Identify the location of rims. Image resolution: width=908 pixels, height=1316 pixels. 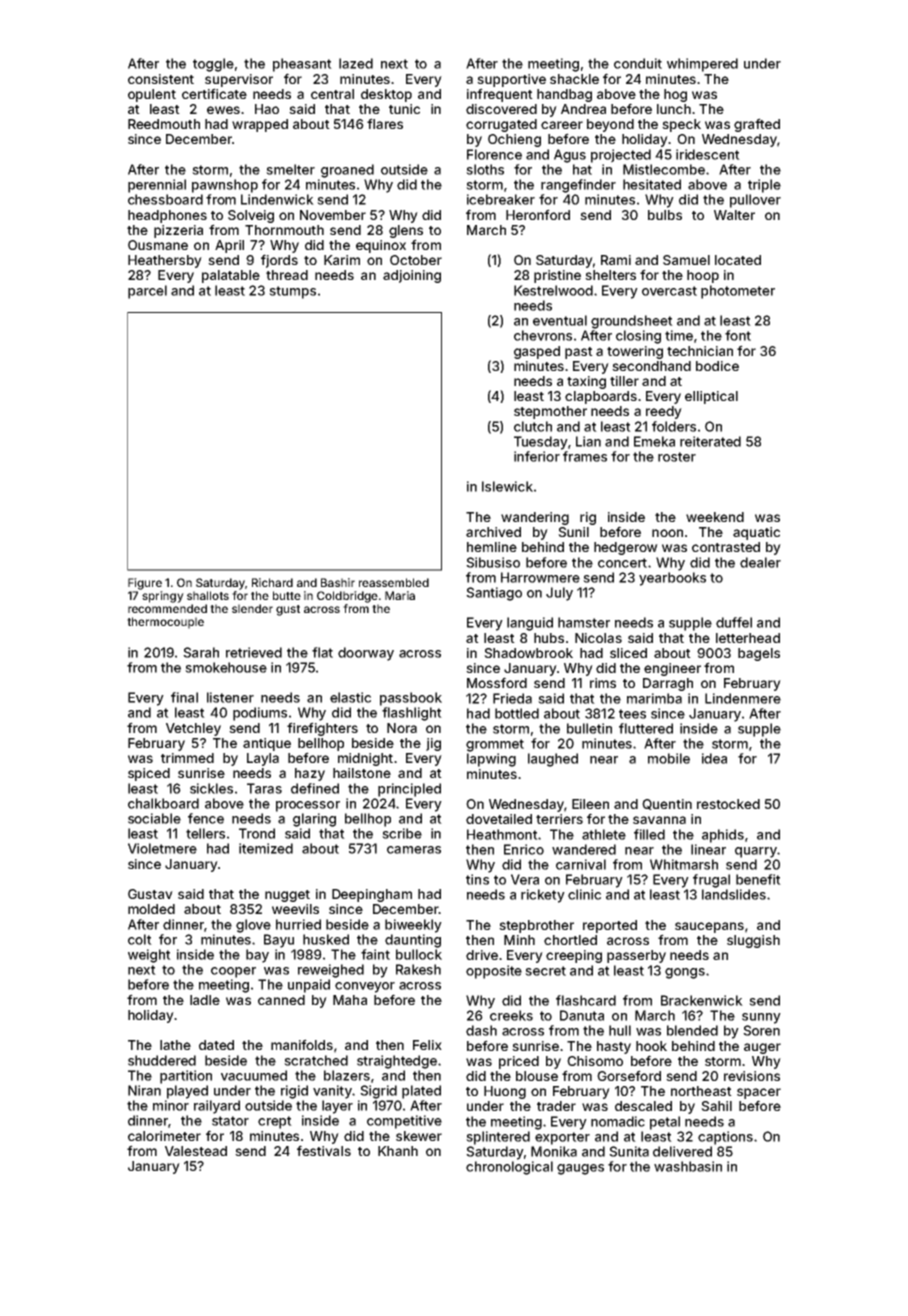
(603, 683).
